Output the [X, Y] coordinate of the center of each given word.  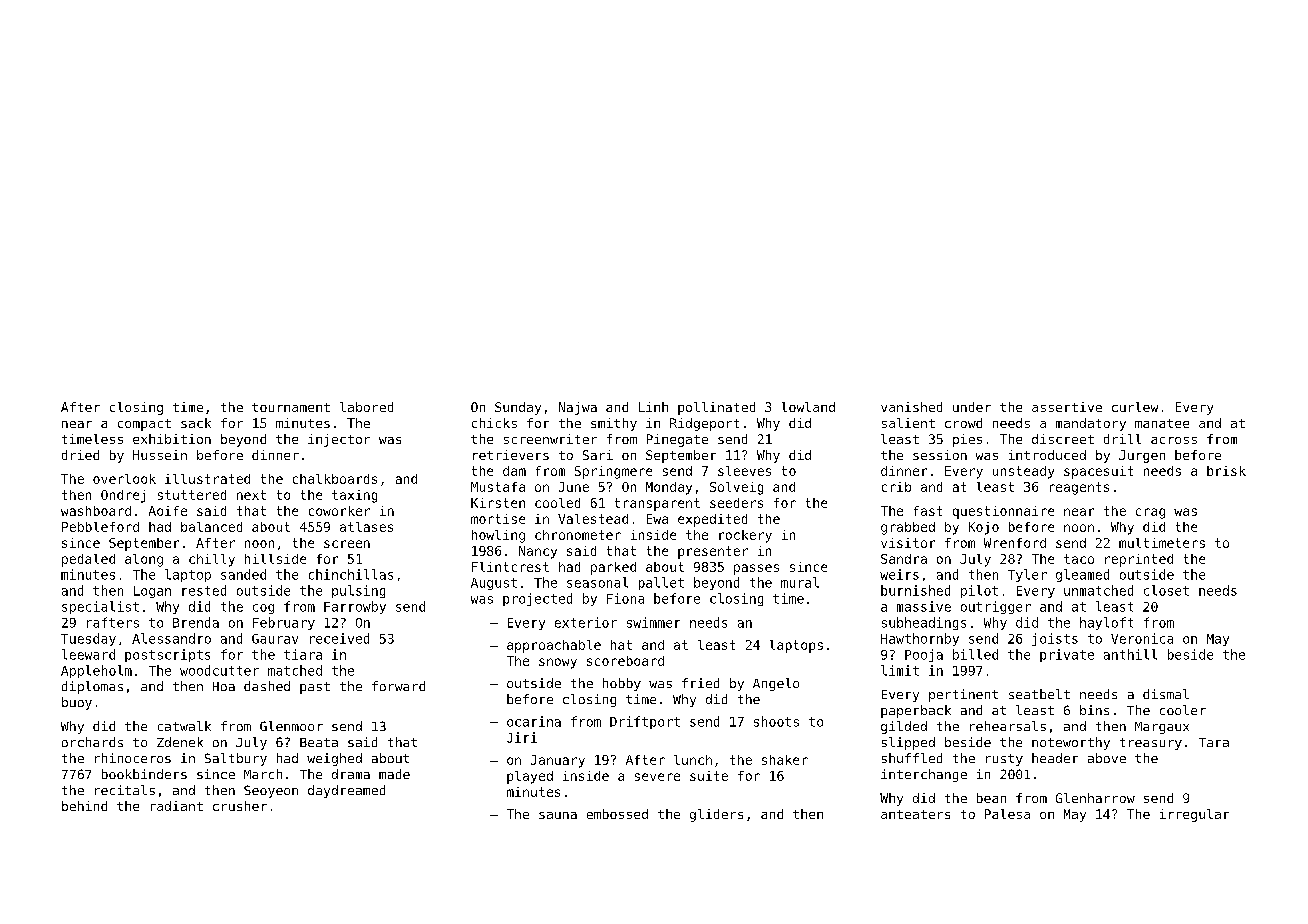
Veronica [1142, 638]
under [972, 407]
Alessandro [171, 638]
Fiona [625, 598]
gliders [716, 815]
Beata [319, 742]
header [1055, 758]
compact [144, 425]
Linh [653, 407]
